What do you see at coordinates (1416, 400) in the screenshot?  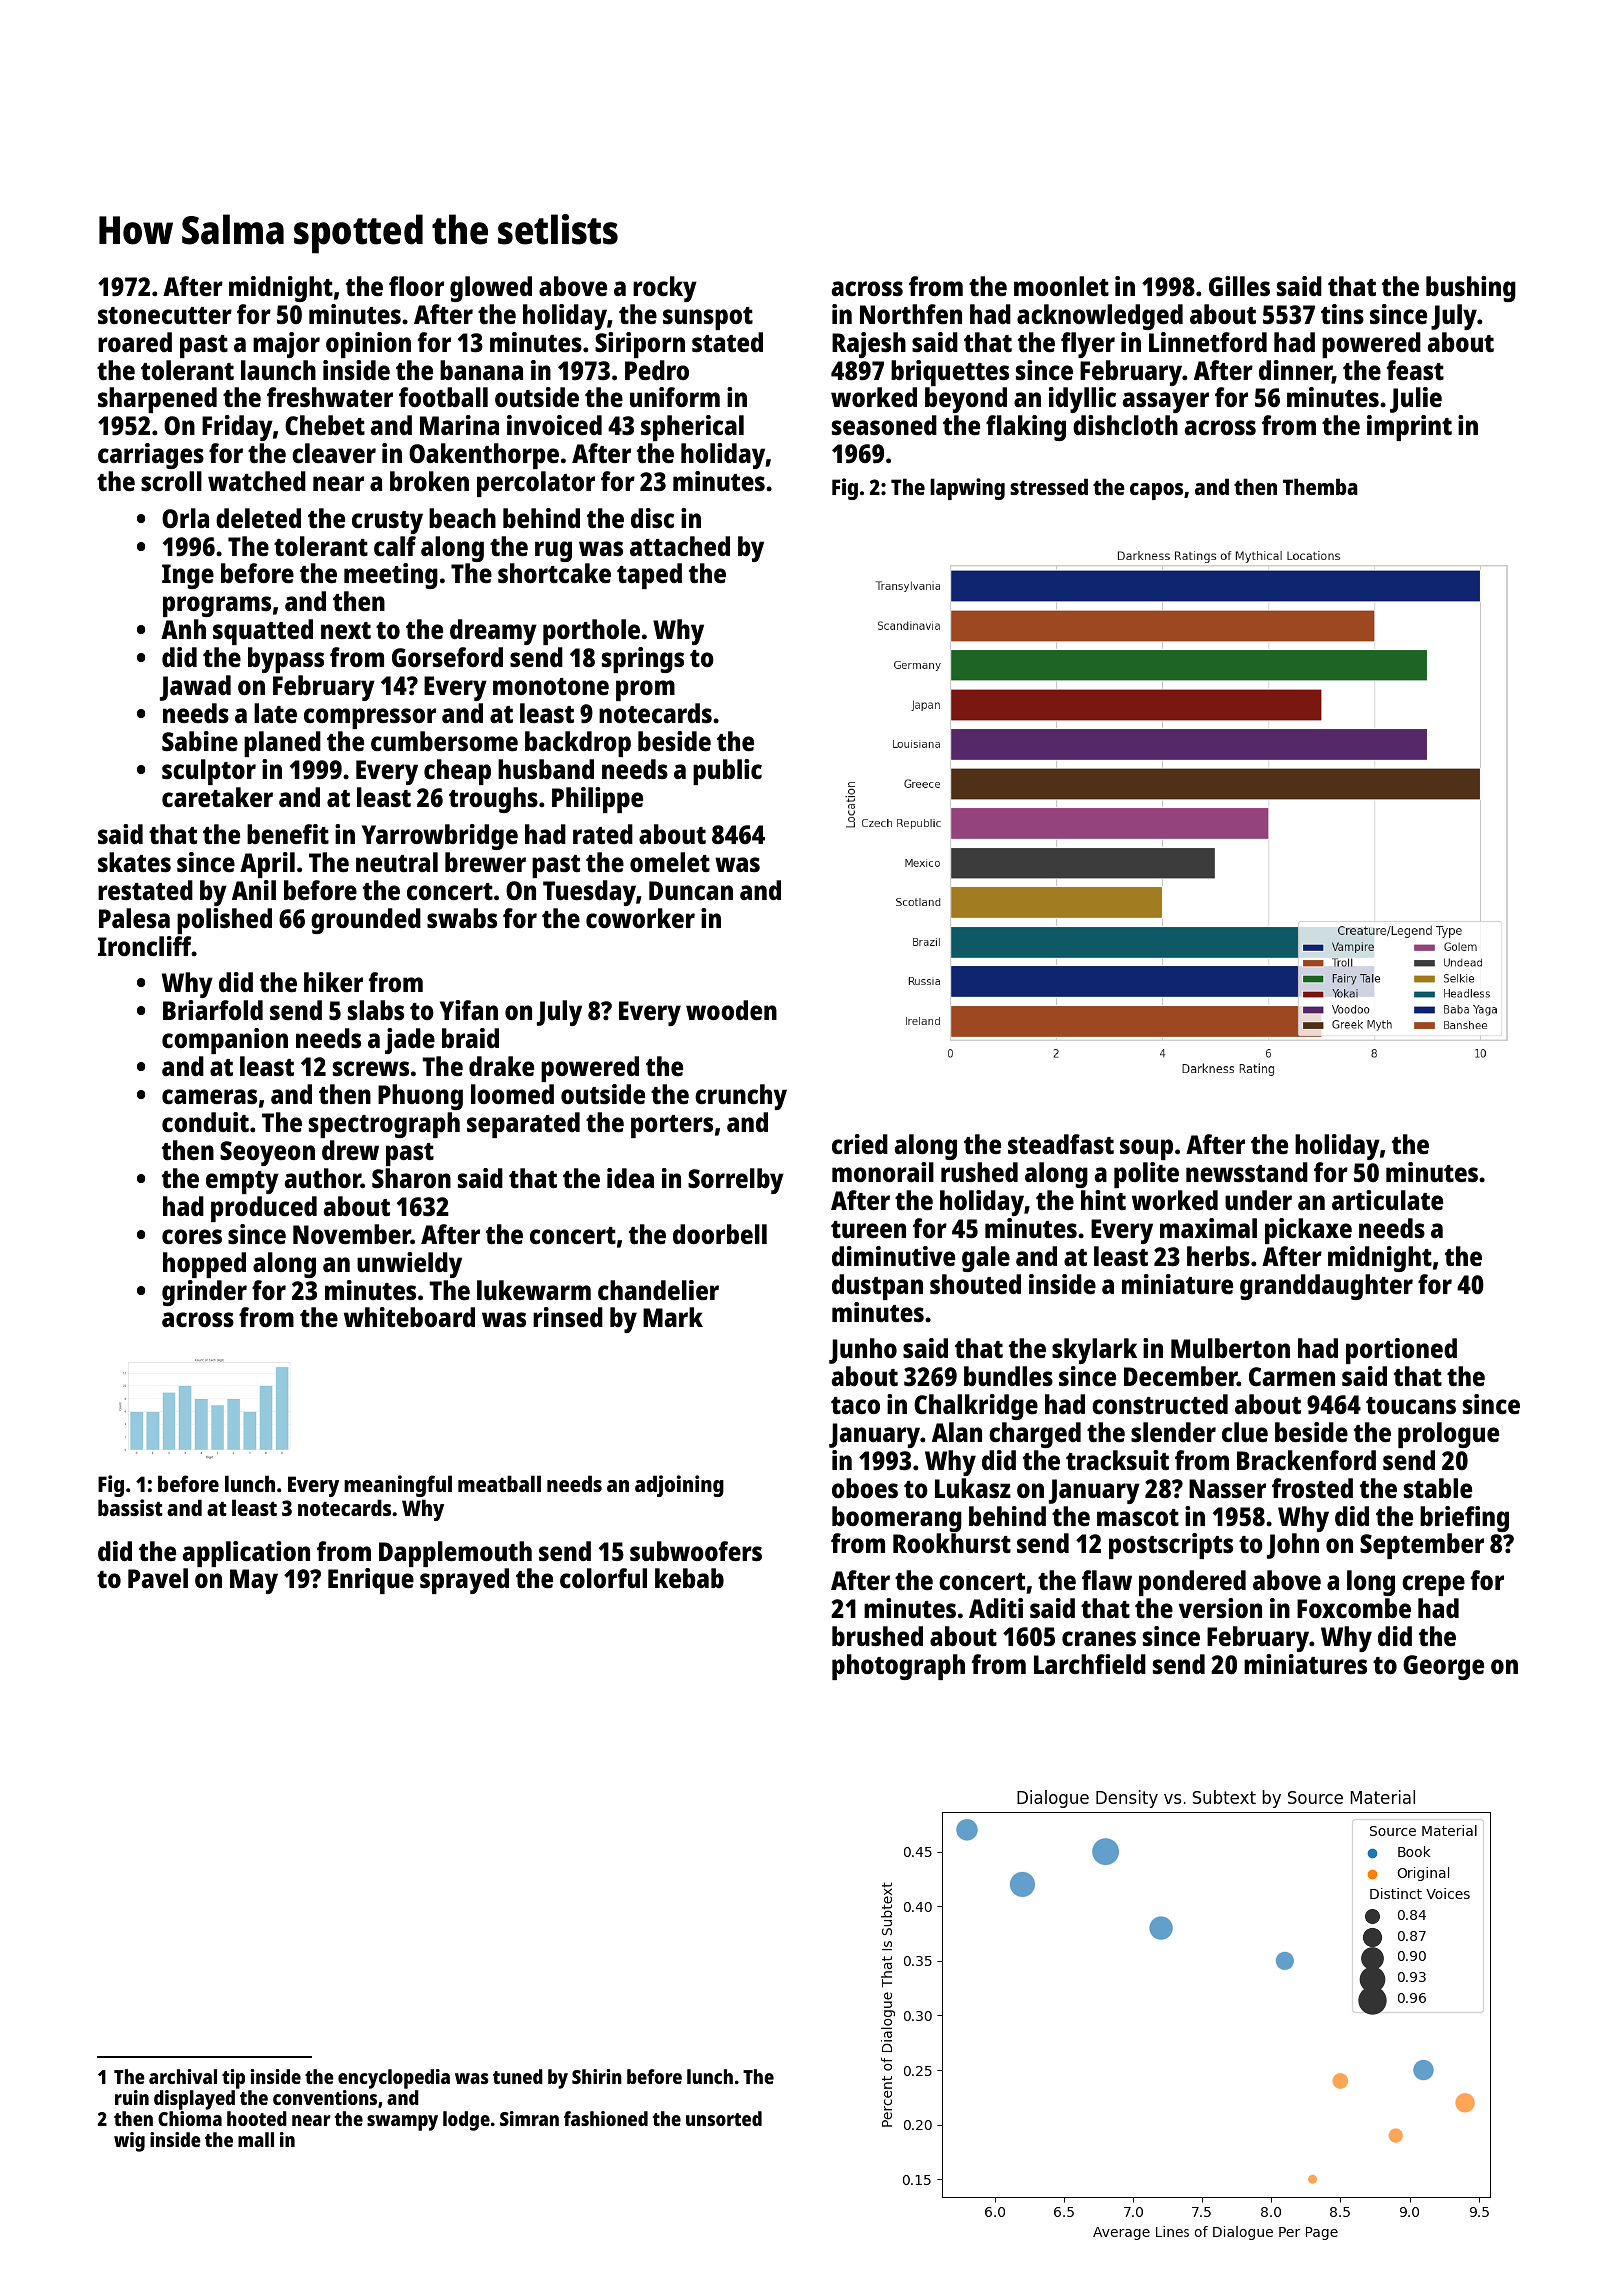 I see `Julie` at bounding box center [1416, 400].
